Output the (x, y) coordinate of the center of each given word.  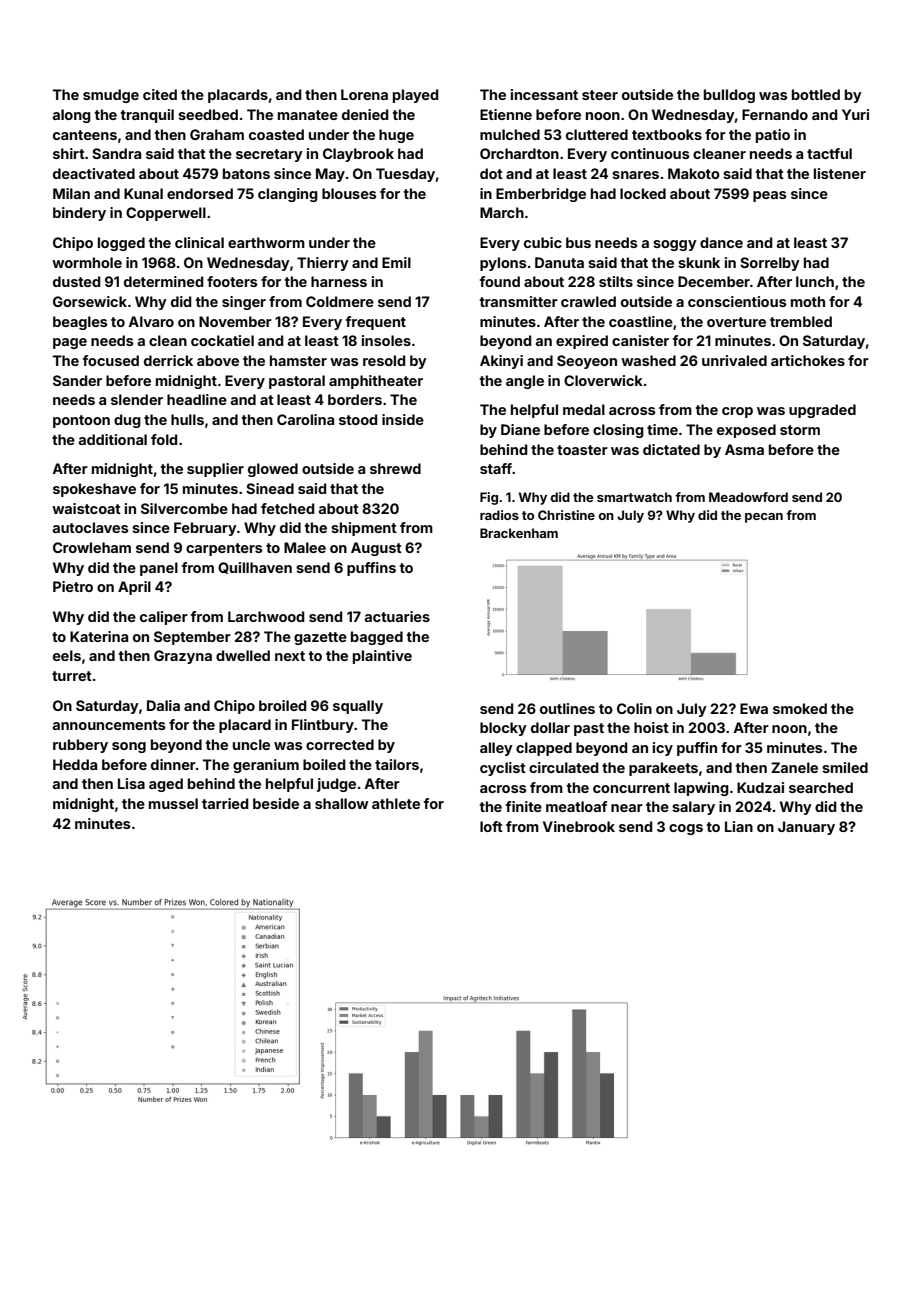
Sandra (116, 153)
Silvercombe (184, 508)
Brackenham (519, 533)
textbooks (667, 134)
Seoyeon (587, 362)
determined (163, 281)
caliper (164, 618)
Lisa (131, 783)
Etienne (506, 114)
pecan (764, 518)
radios (499, 515)
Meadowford (748, 497)
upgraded (822, 411)
